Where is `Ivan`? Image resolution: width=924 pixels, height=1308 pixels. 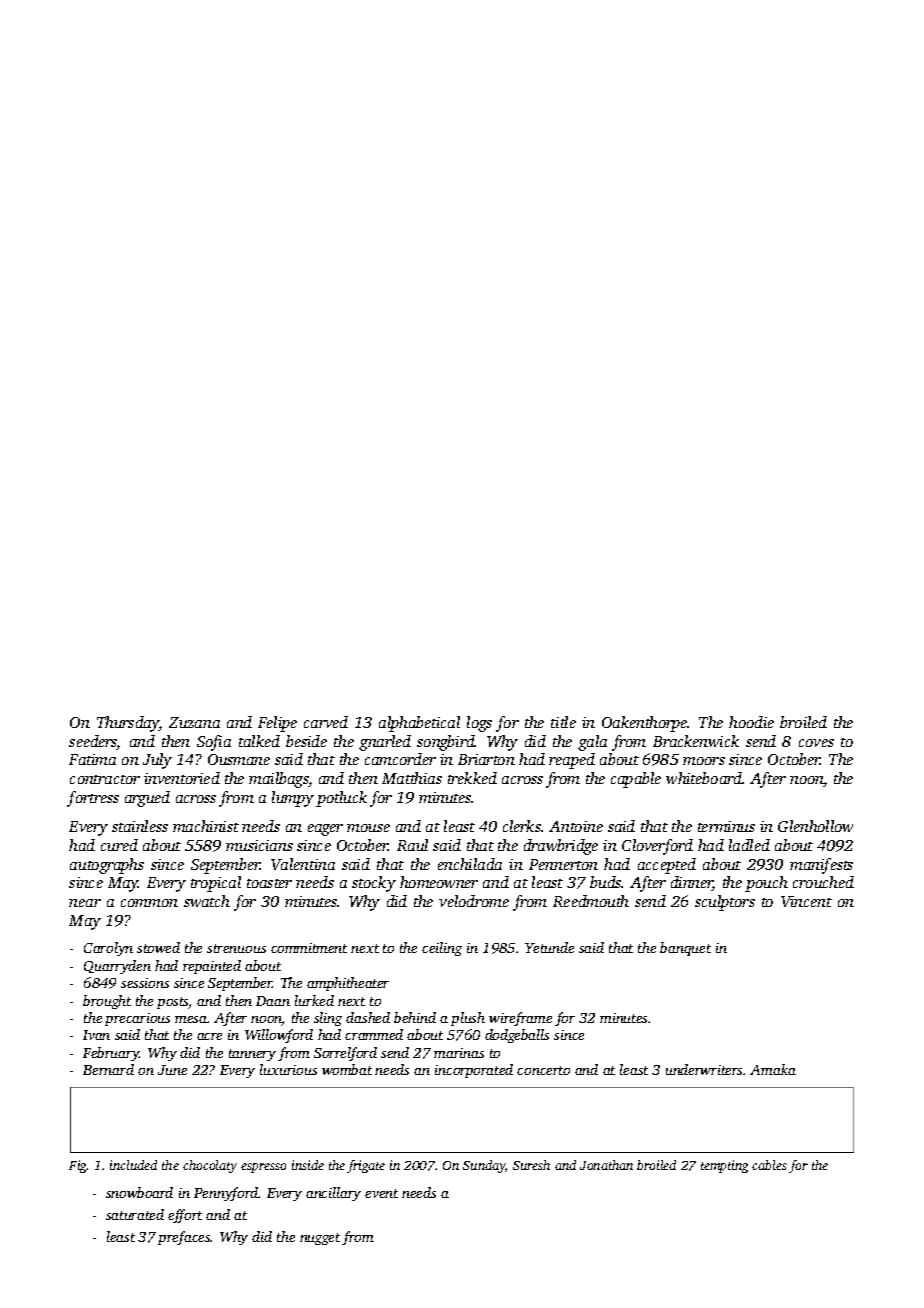 Ivan is located at coordinates (96, 1035).
